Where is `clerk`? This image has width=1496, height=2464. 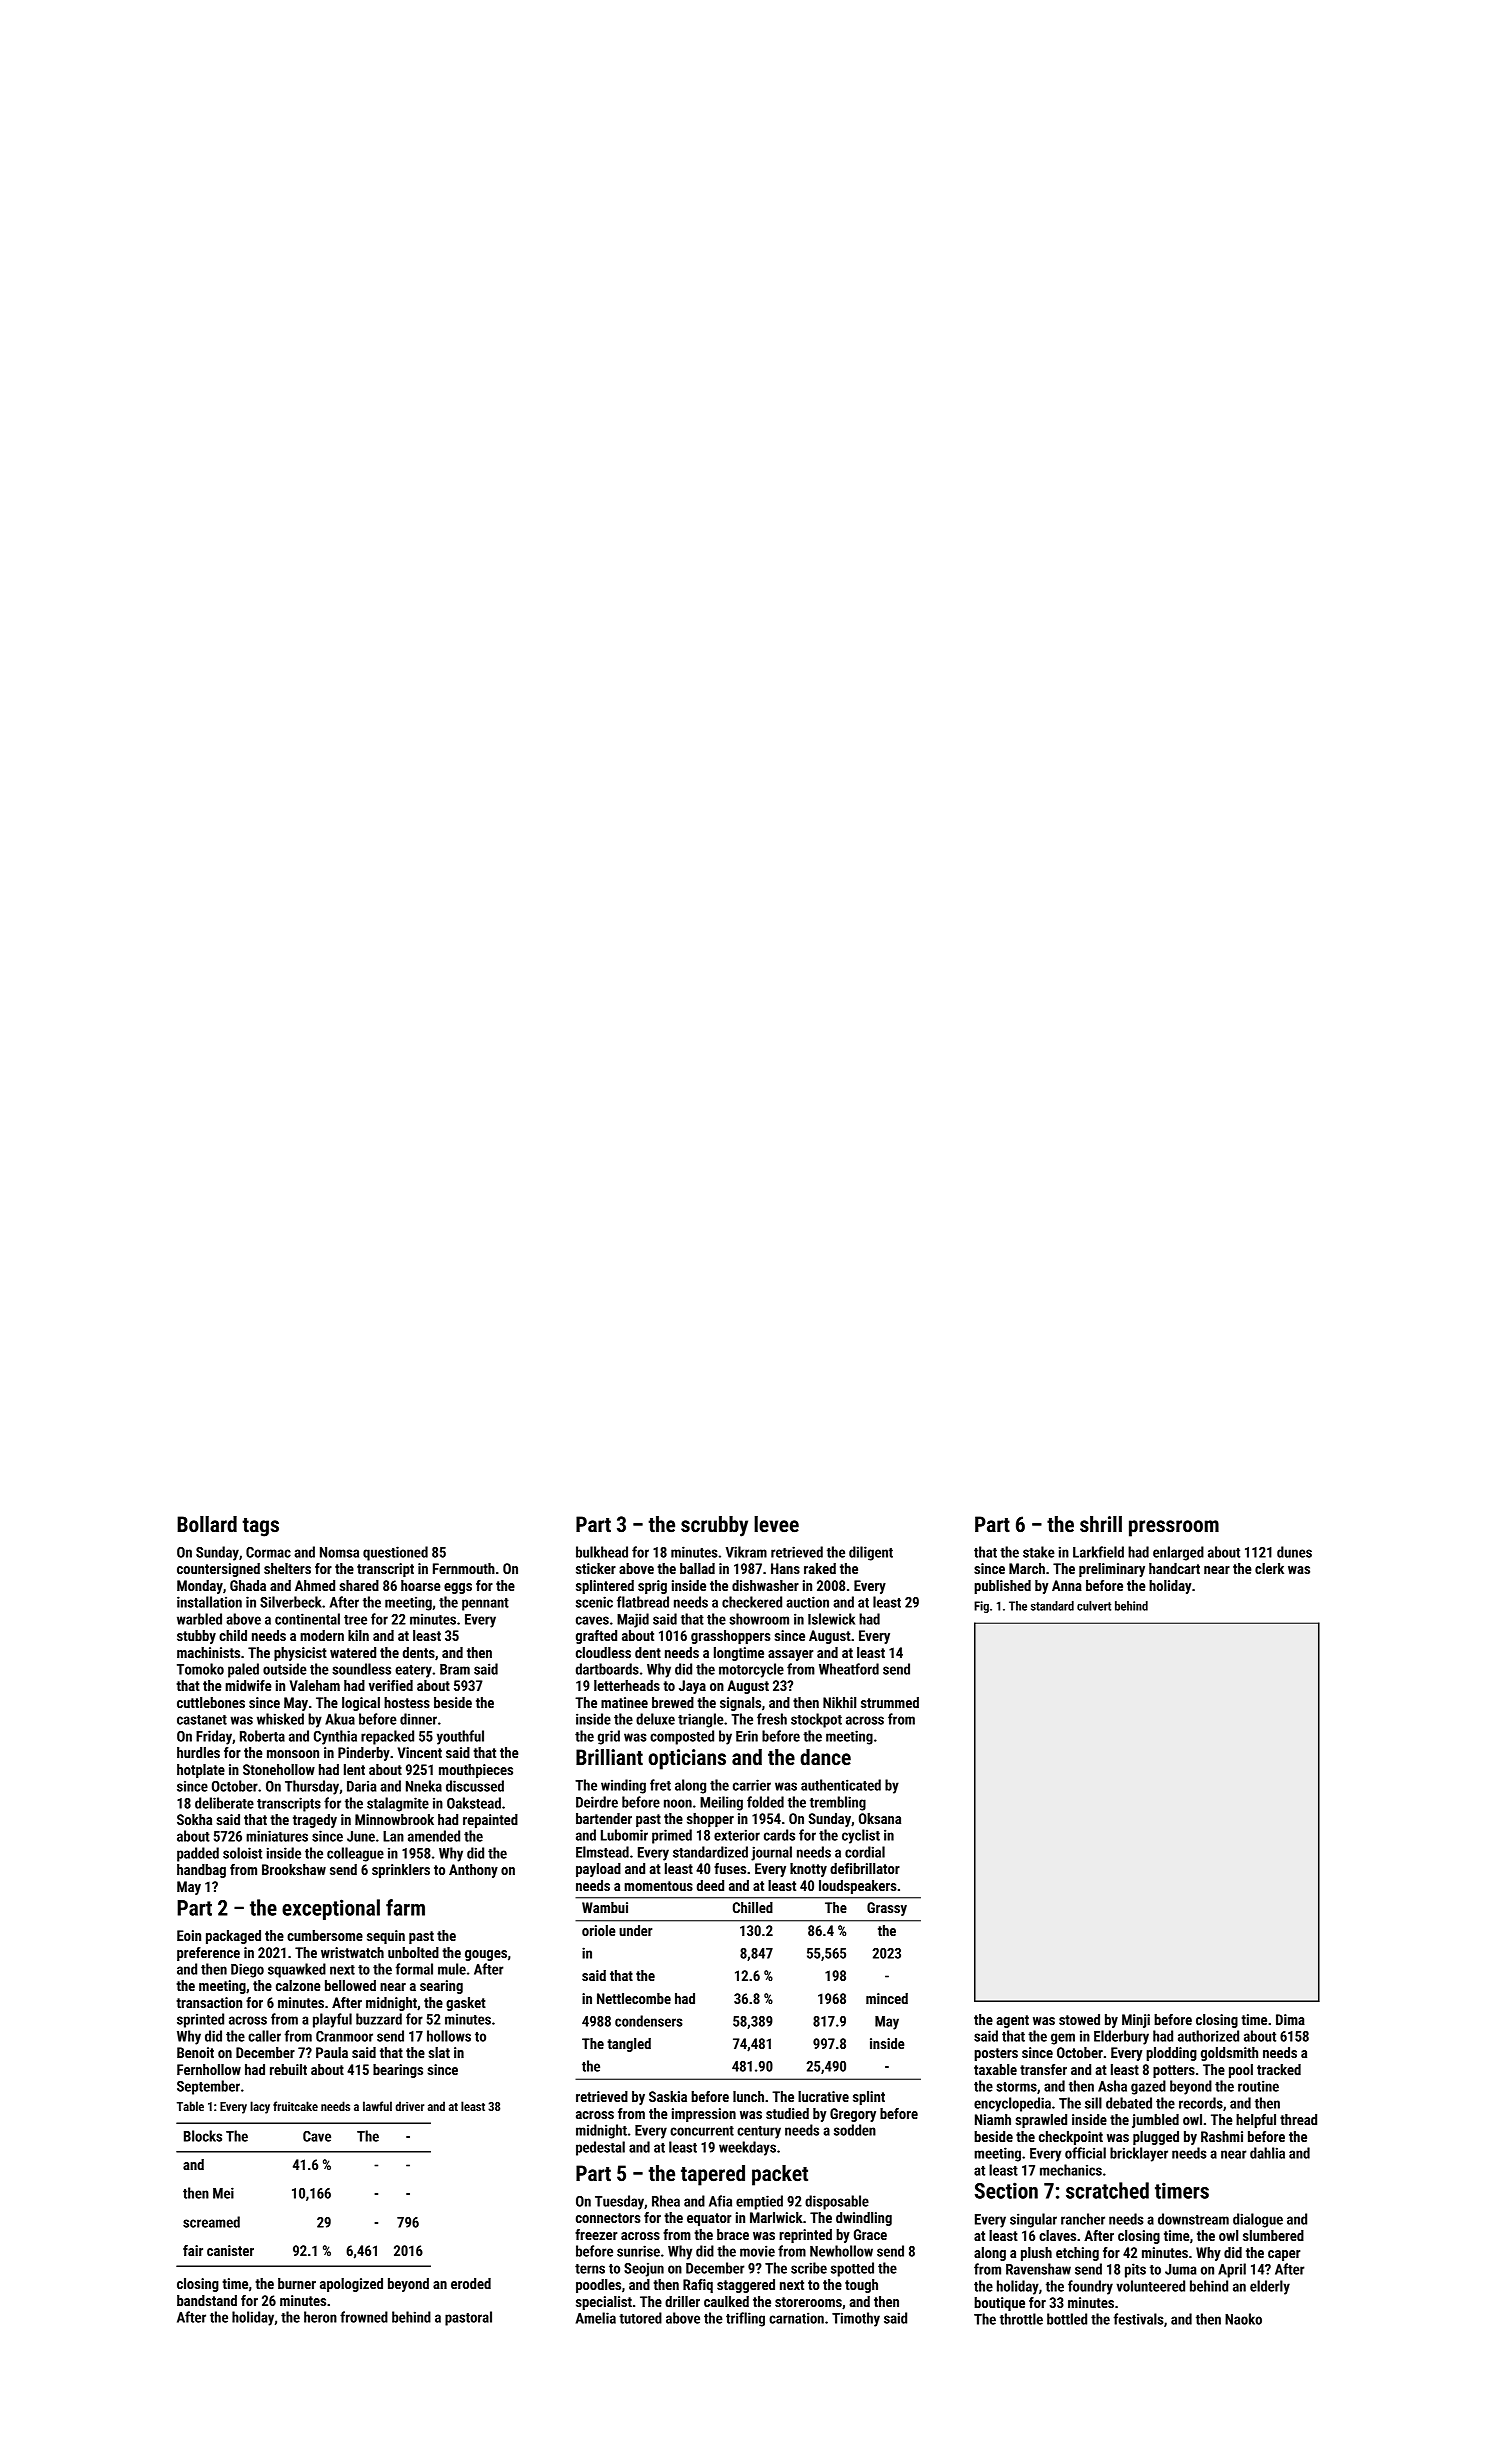
clerk is located at coordinates (1269, 1568).
